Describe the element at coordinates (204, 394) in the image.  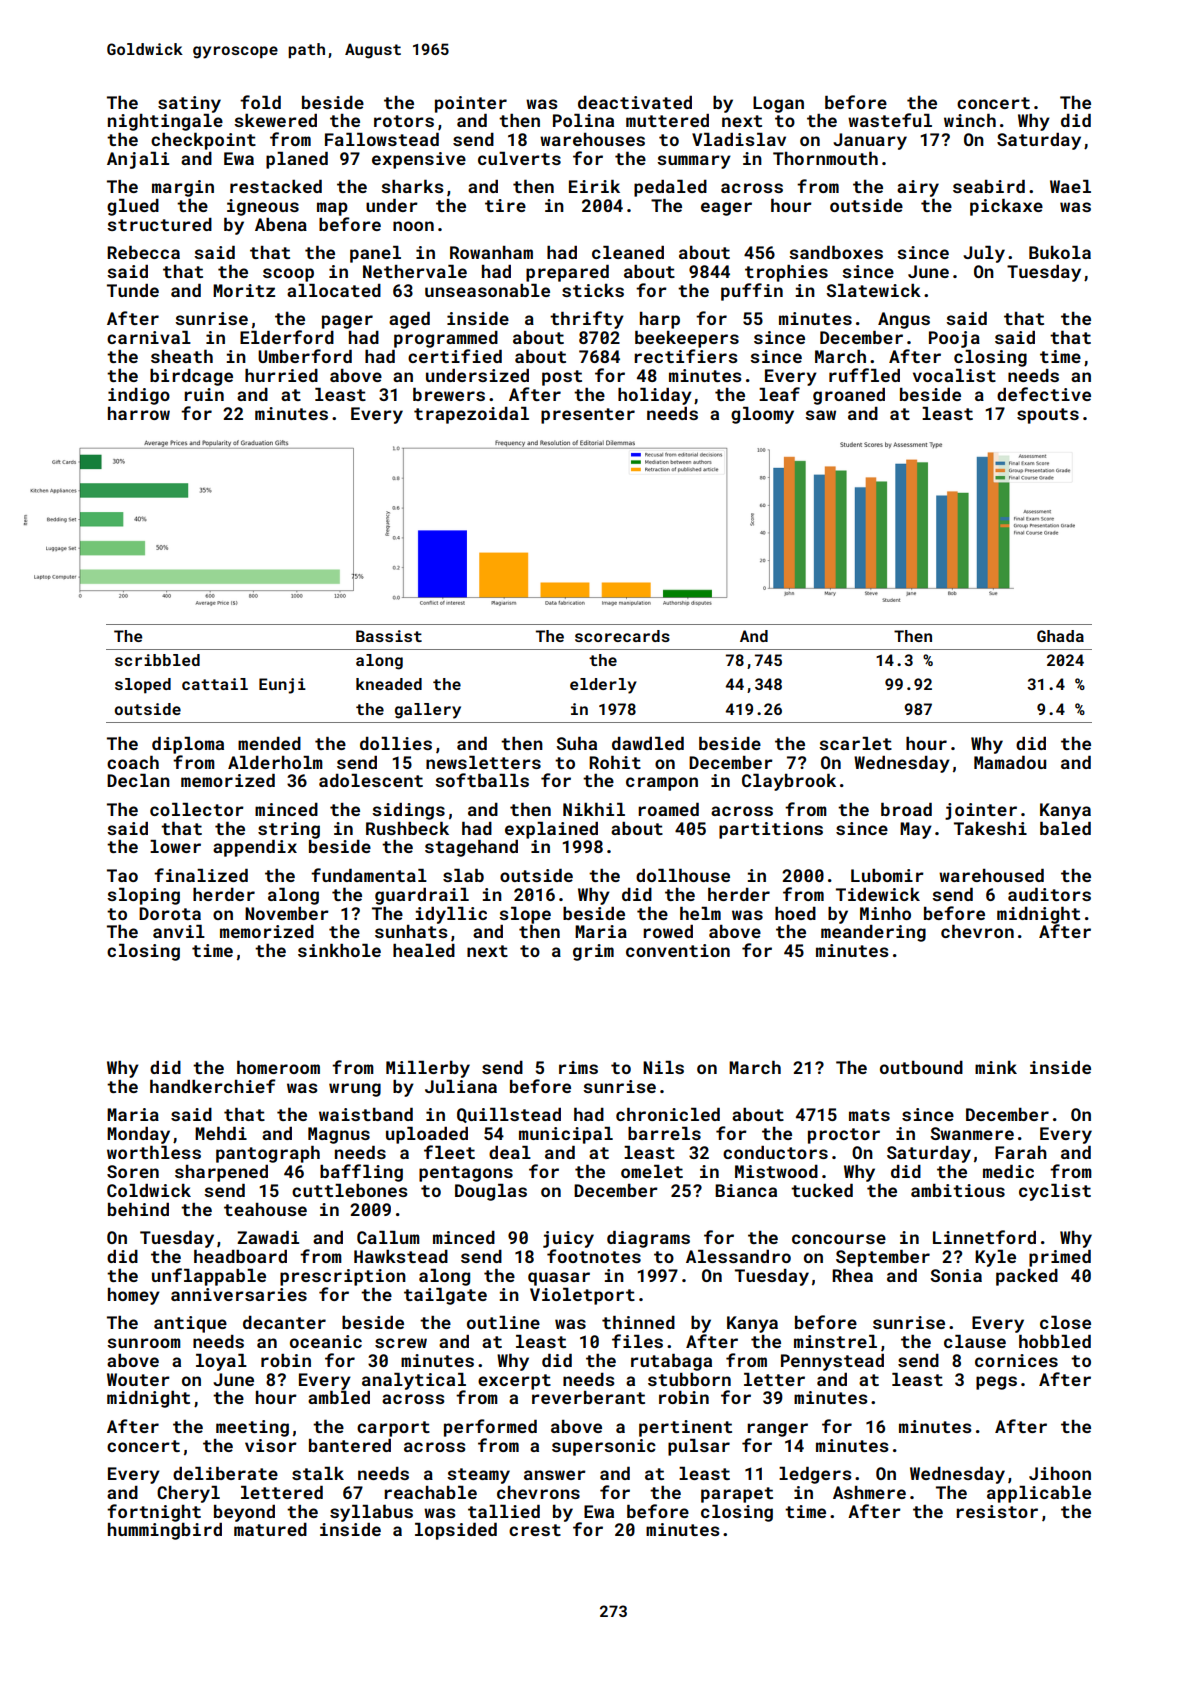
I see `ruin` at that location.
